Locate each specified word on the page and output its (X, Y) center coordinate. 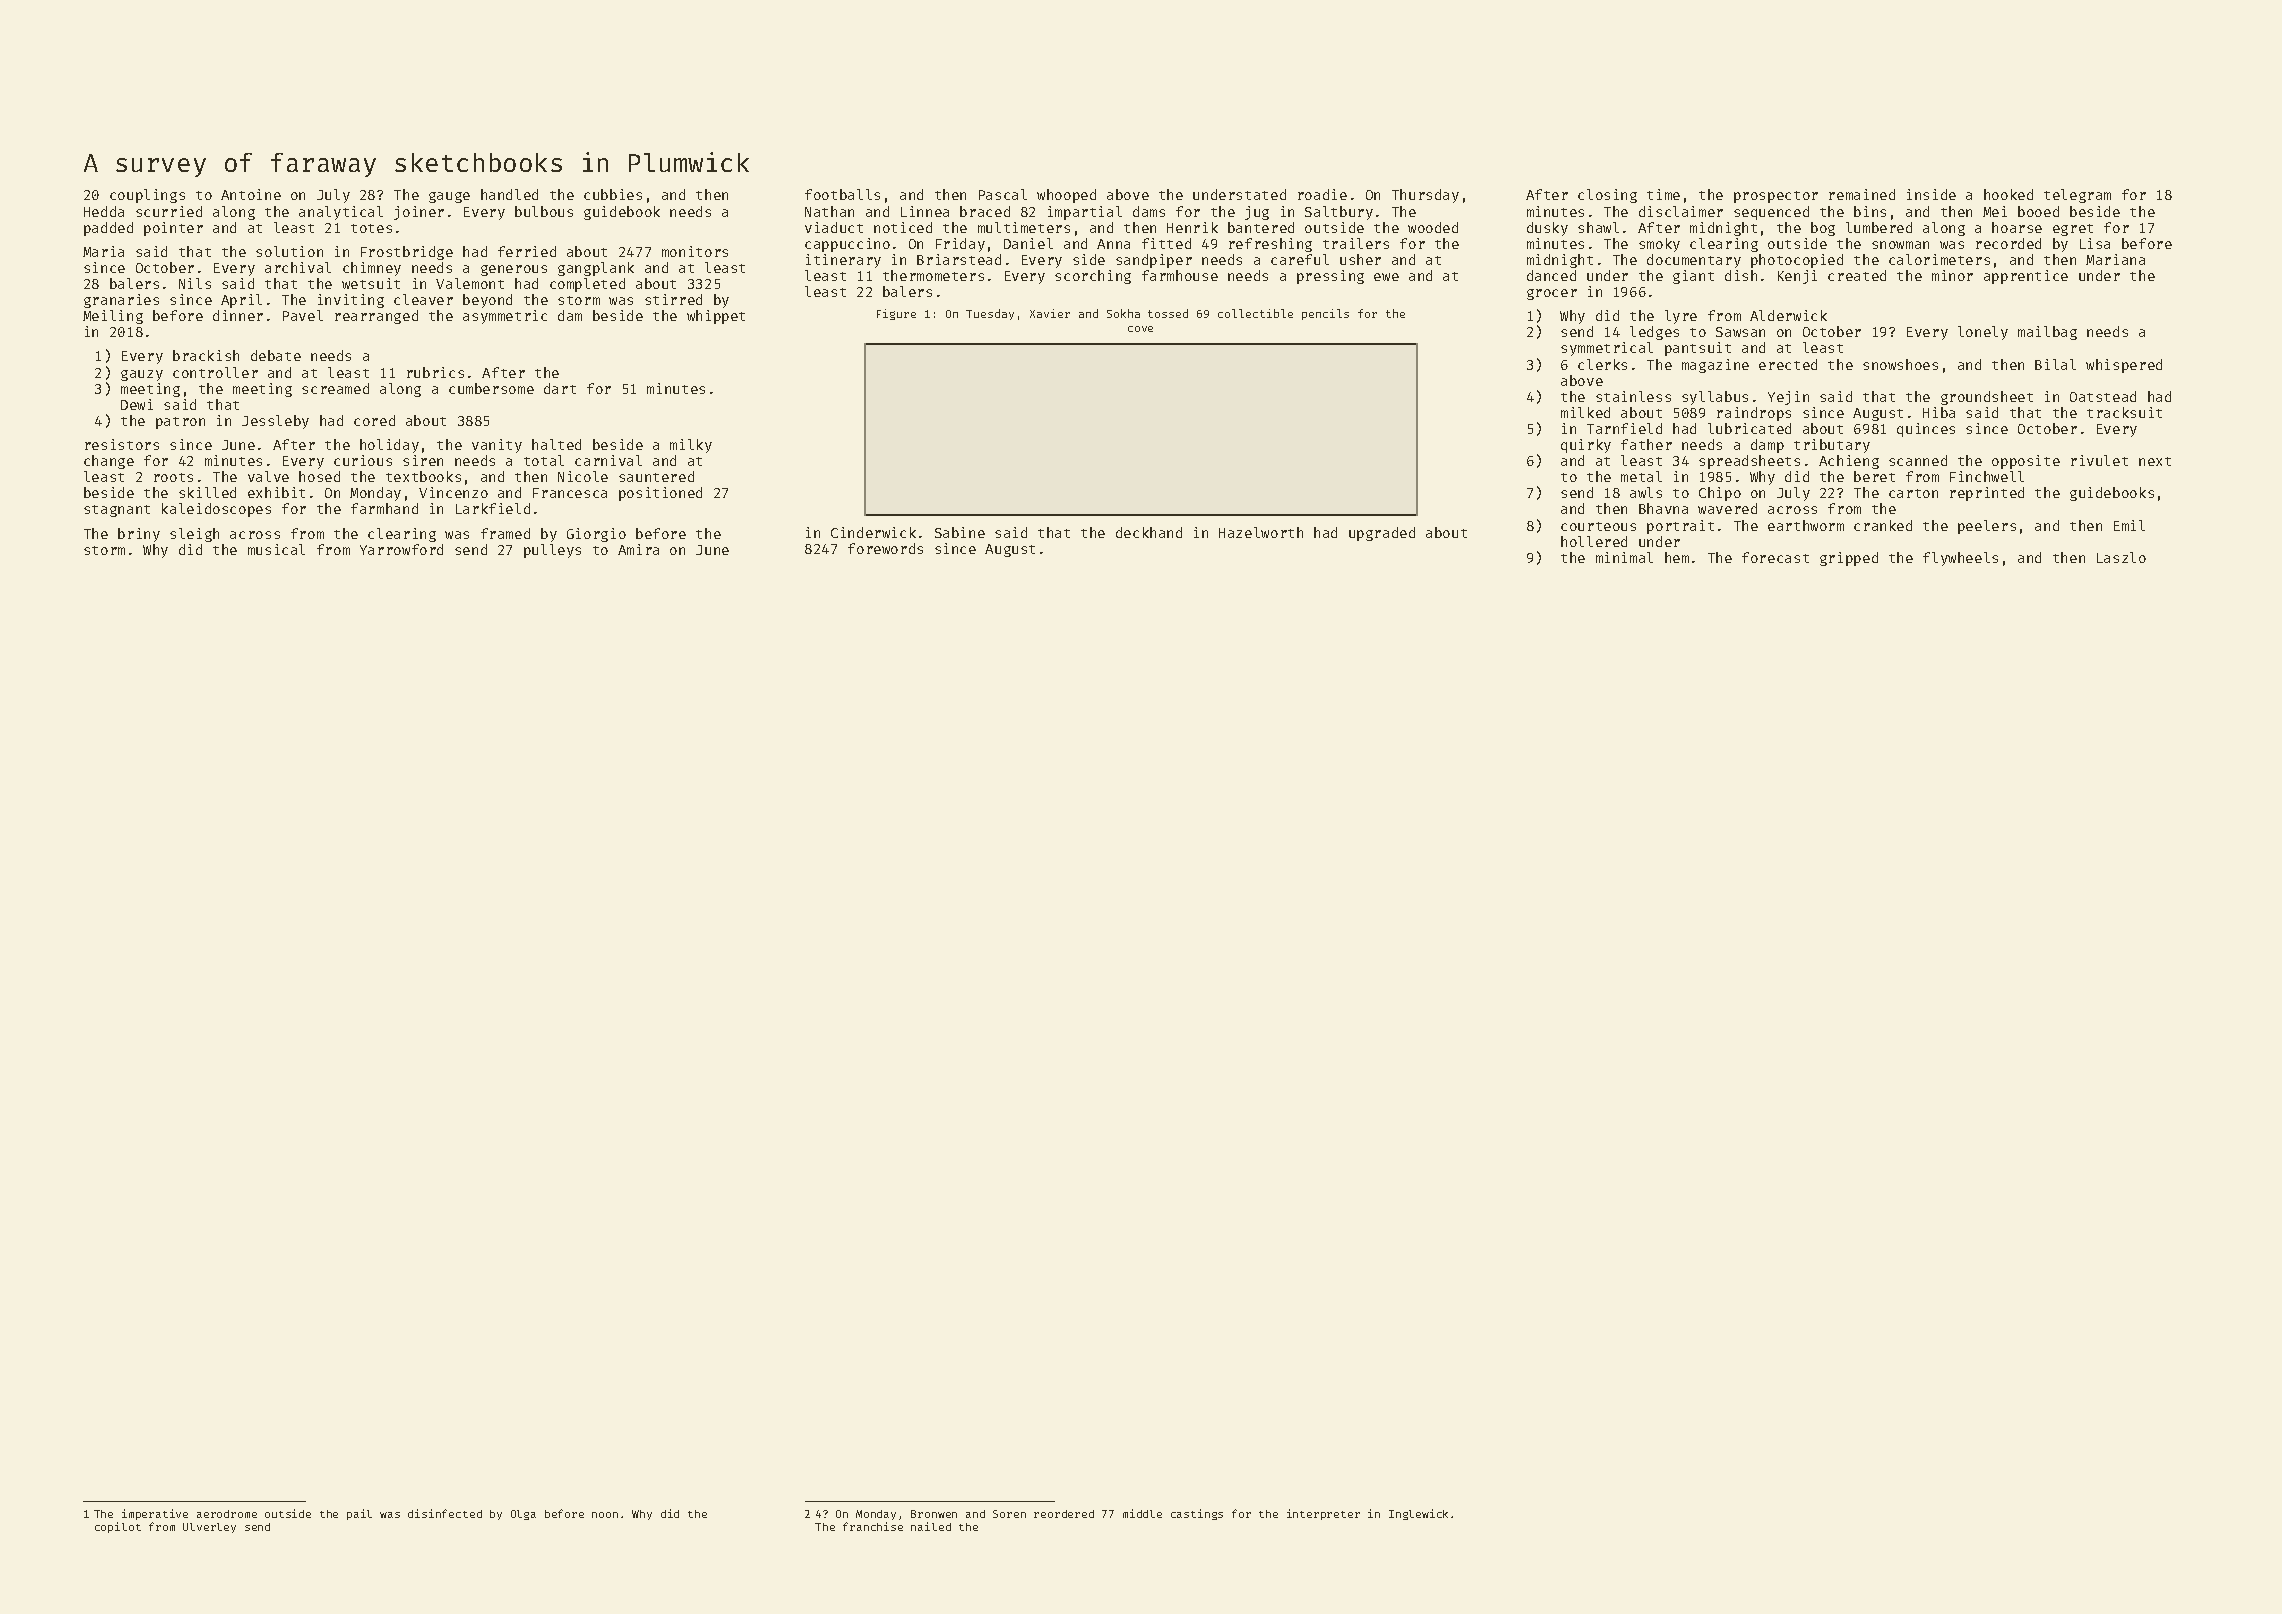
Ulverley (209, 1528)
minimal (1624, 557)
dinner (238, 315)
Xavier (1050, 313)
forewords (885, 548)
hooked (2008, 194)
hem (1677, 557)
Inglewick (1418, 1514)
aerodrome (227, 1514)
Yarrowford (401, 549)
